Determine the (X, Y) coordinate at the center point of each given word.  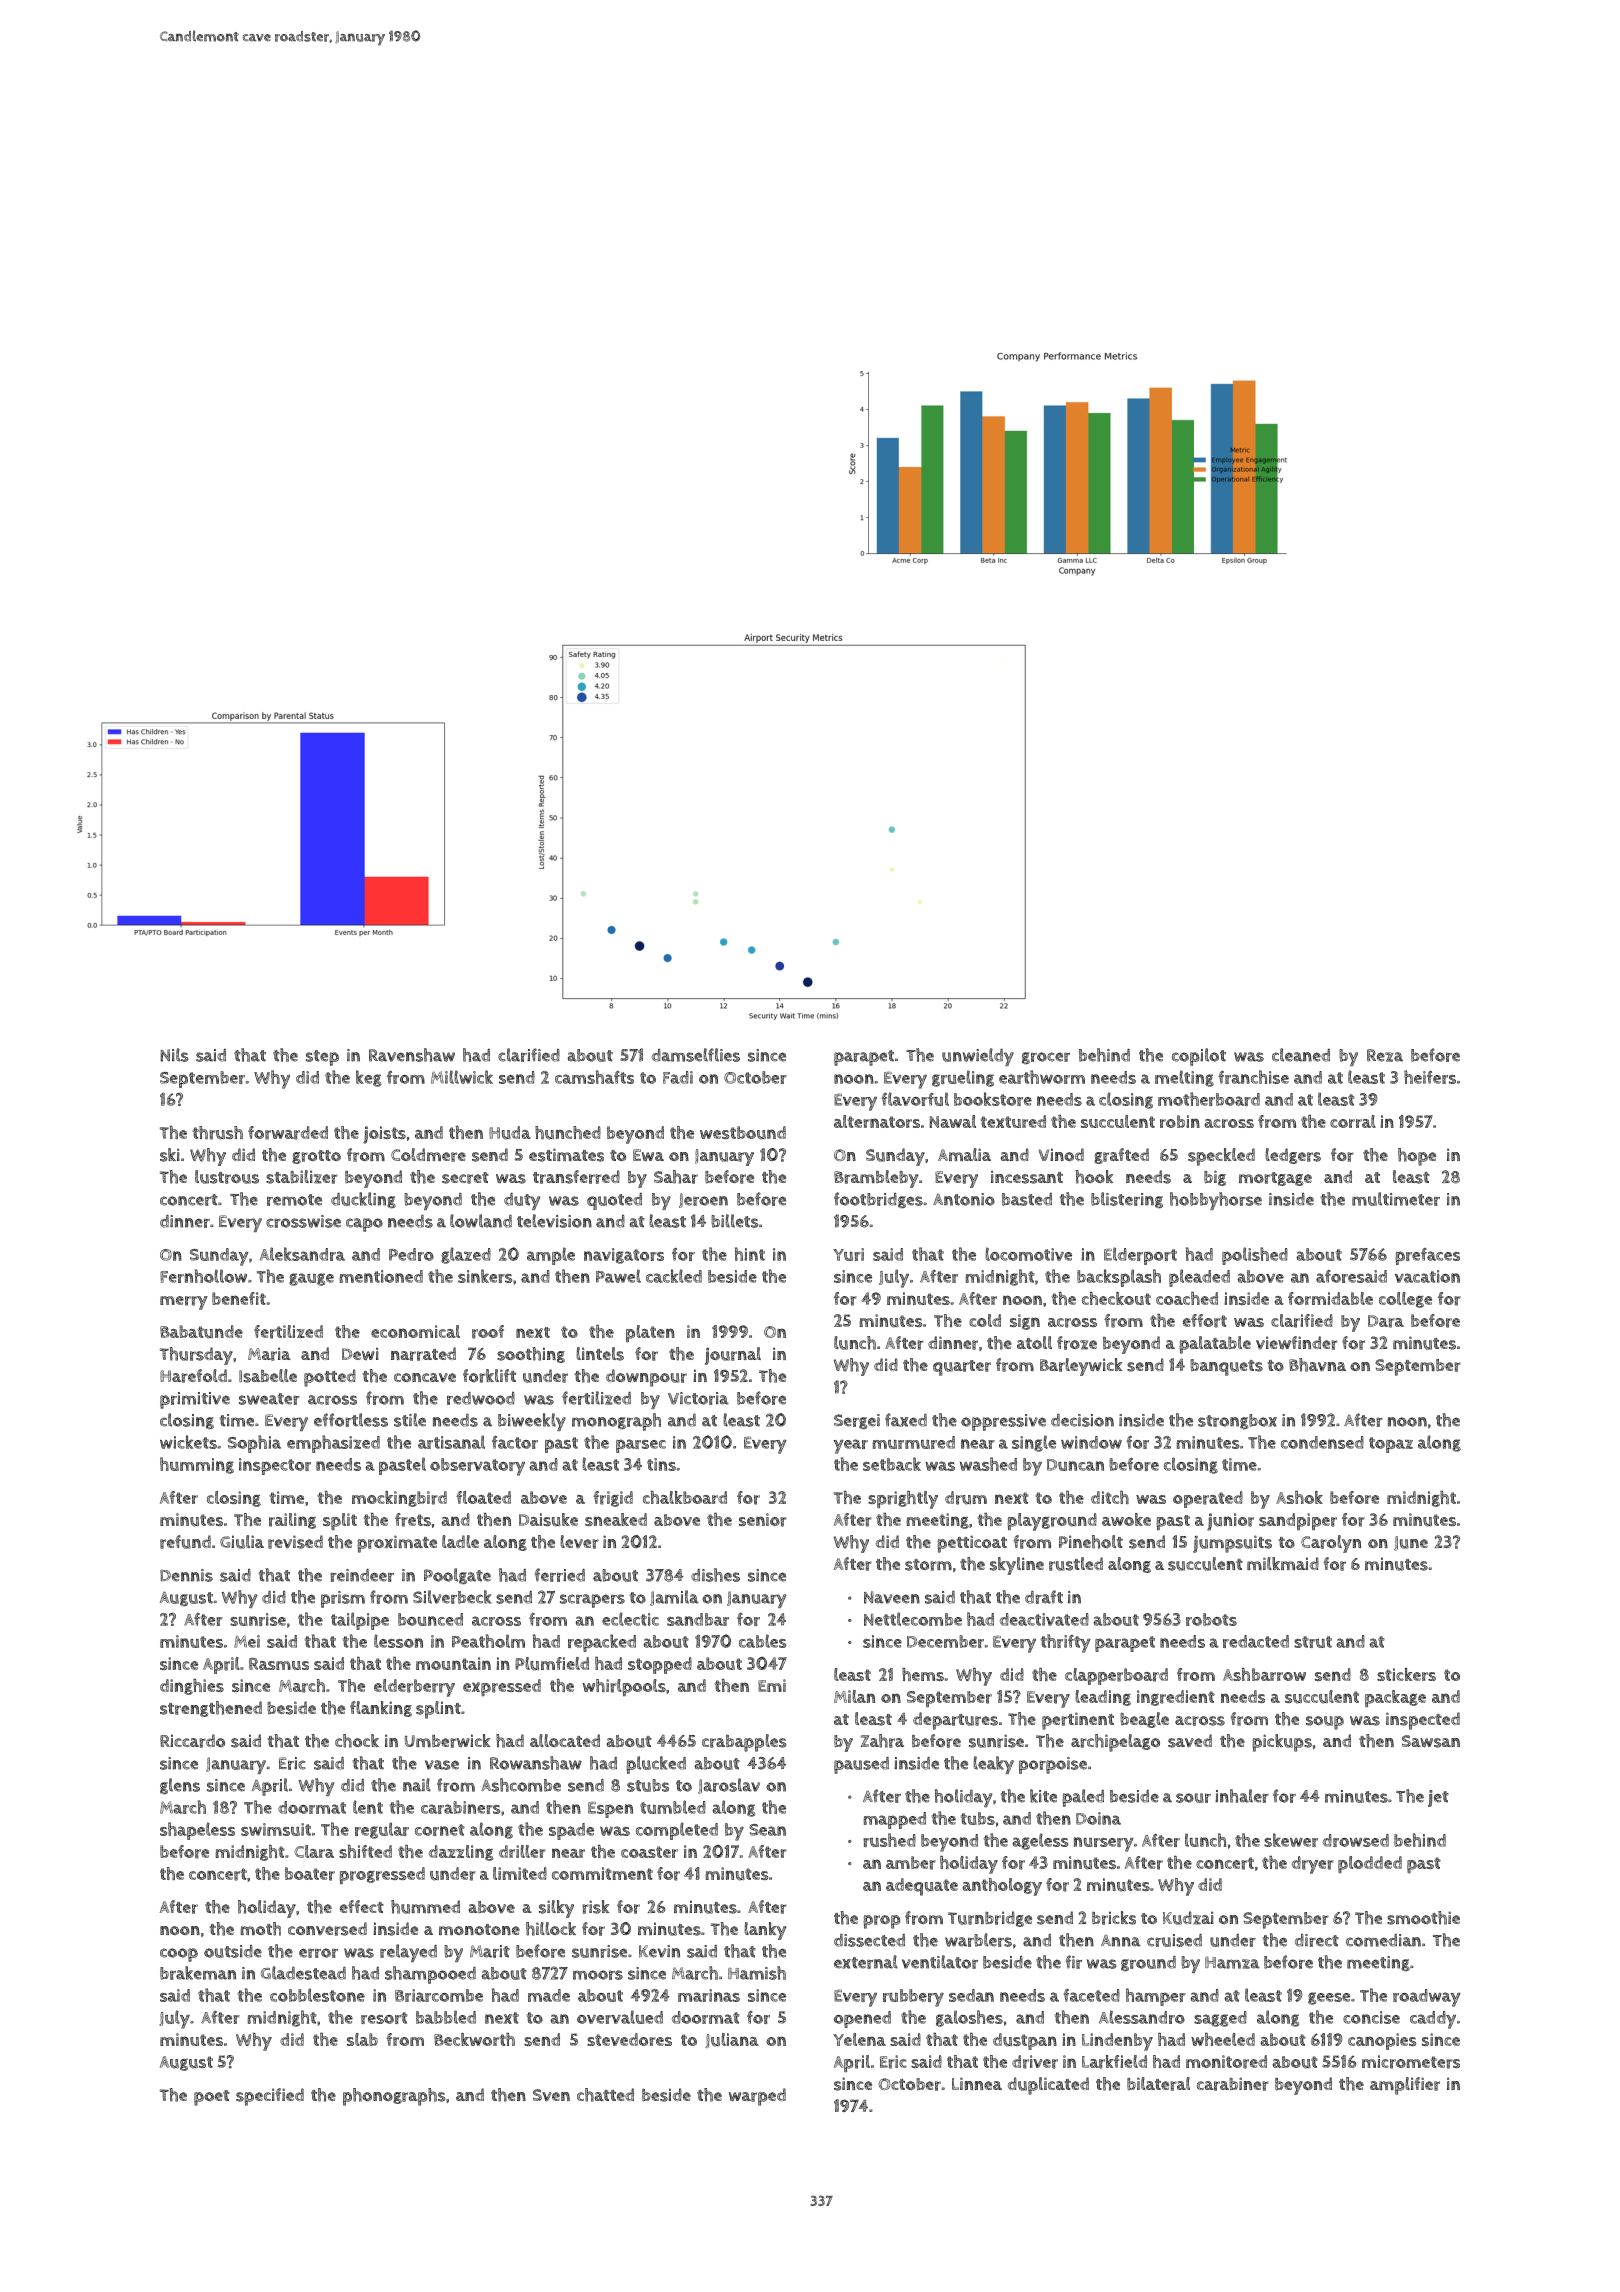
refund (185, 1542)
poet (212, 2098)
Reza (1385, 1055)
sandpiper (1298, 1521)
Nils (174, 1055)
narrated (423, 1354)
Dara (1386, 1321)
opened (862, 2019)
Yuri (848, 1254)
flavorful (915, 1099)
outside (233, 1951)
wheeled (1223, 2039)
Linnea (977, 2083)
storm (928, 1565)
